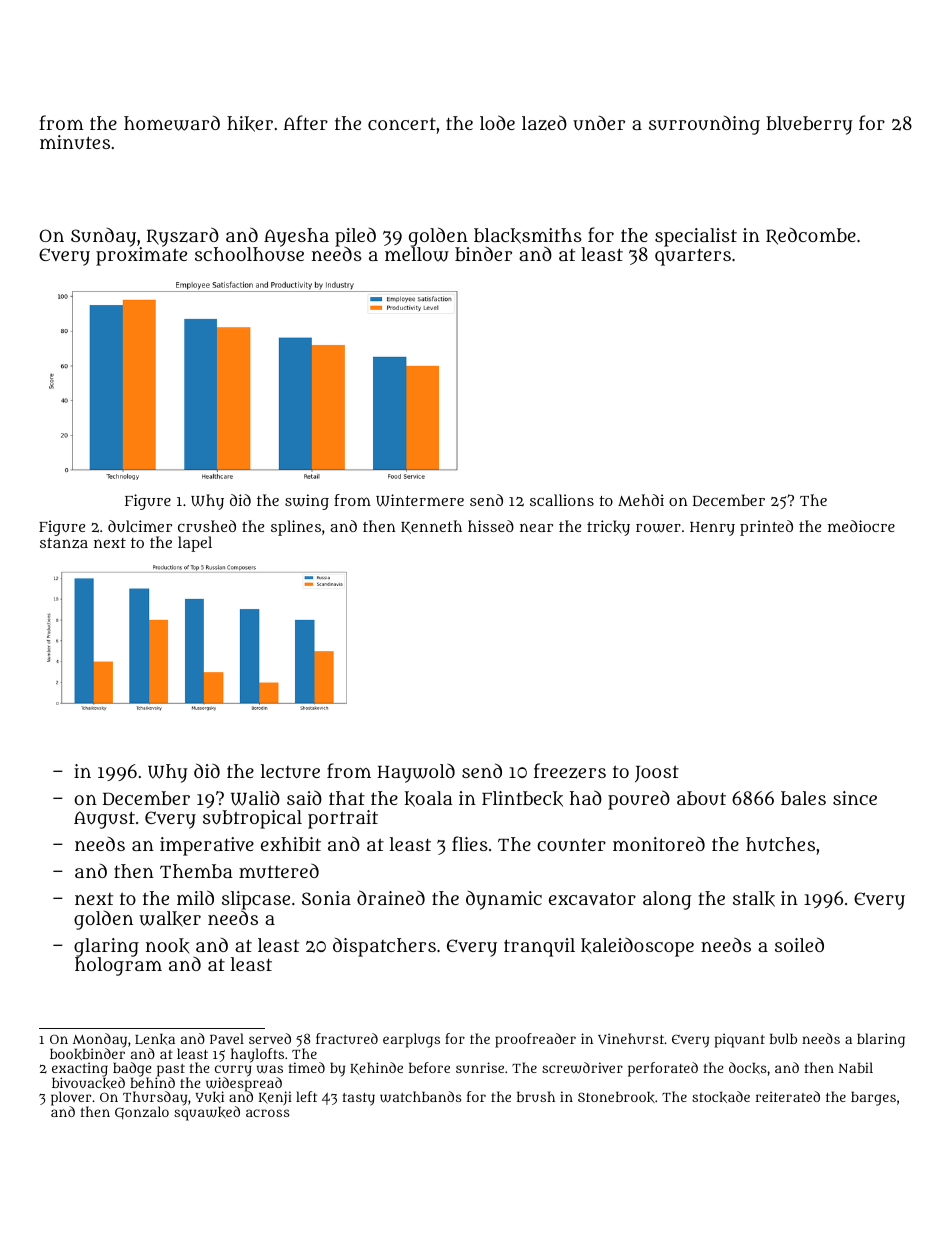  Describe the element at coordinates (544, 123) in the page. I see `lazed` at that location.
